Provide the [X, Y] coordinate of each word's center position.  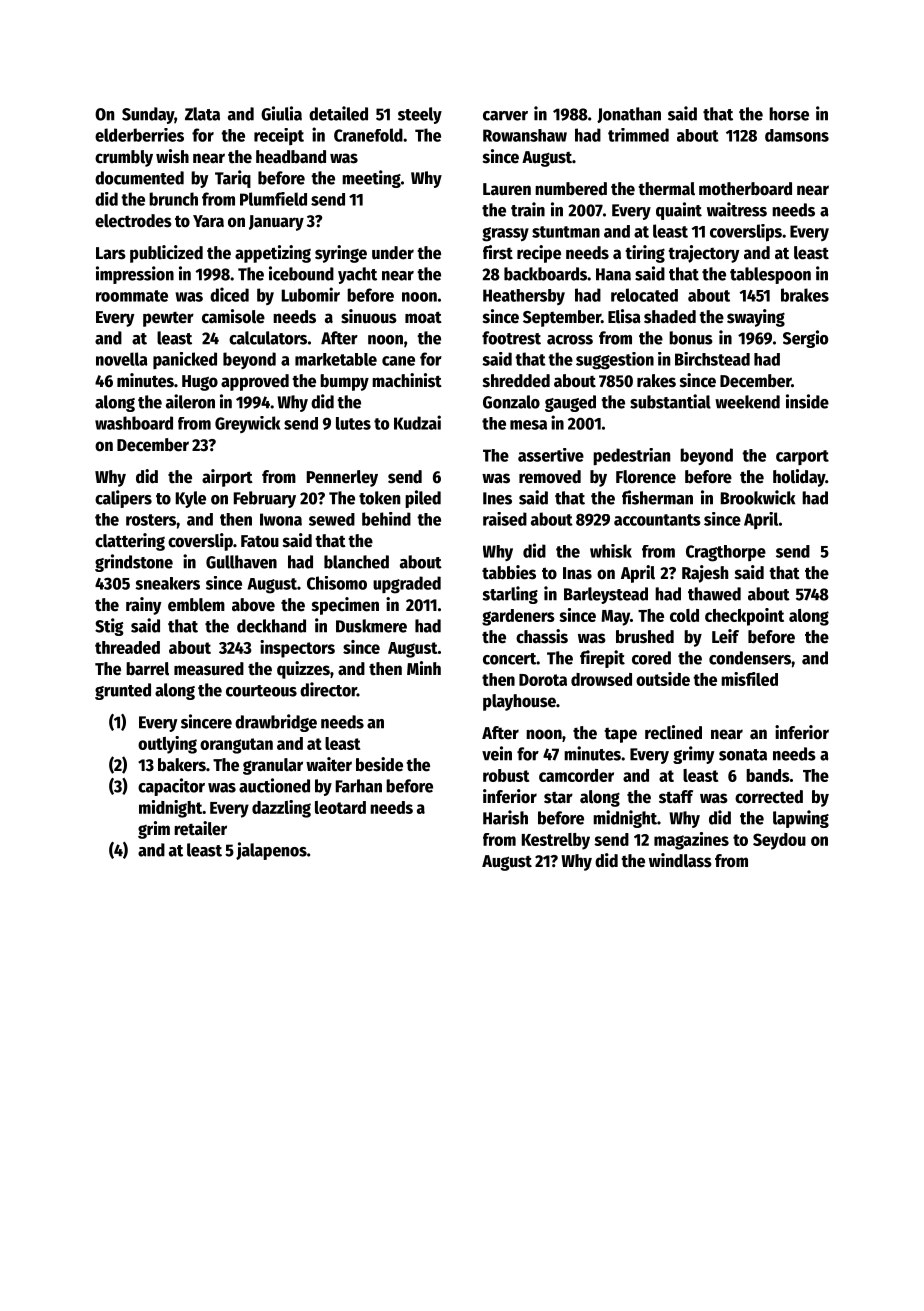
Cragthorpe [726, 553]
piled [423, 499]
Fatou [260, 541]
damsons [797, 135]
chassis [542, 636]
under [393, 253]
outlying [167, 745]
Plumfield [273, 199]
